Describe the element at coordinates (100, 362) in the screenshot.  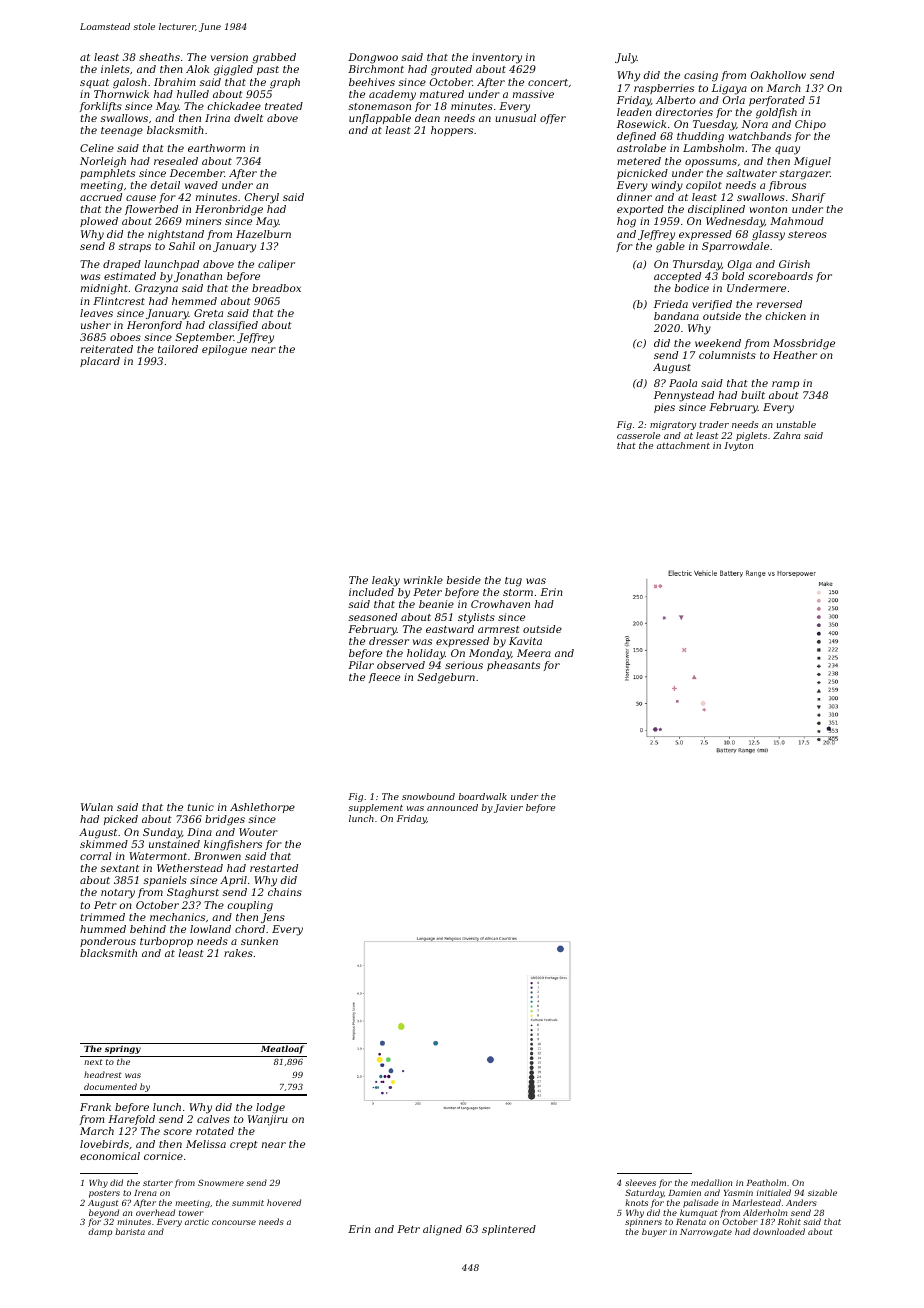
I see `placard` at that location.
